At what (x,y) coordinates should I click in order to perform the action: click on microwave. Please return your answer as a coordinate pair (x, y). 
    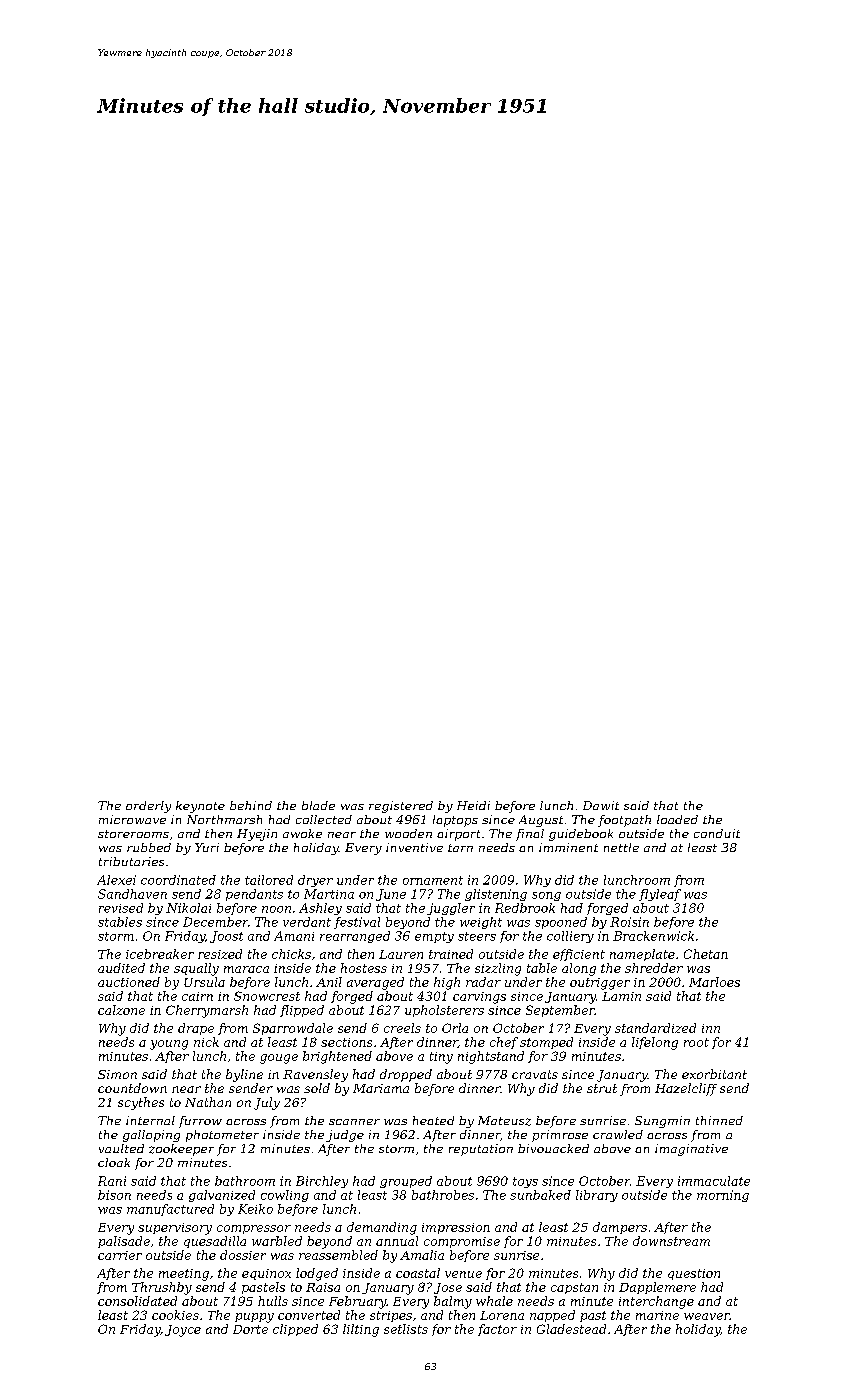
    Looking at the image, I should click on (132, 819).
